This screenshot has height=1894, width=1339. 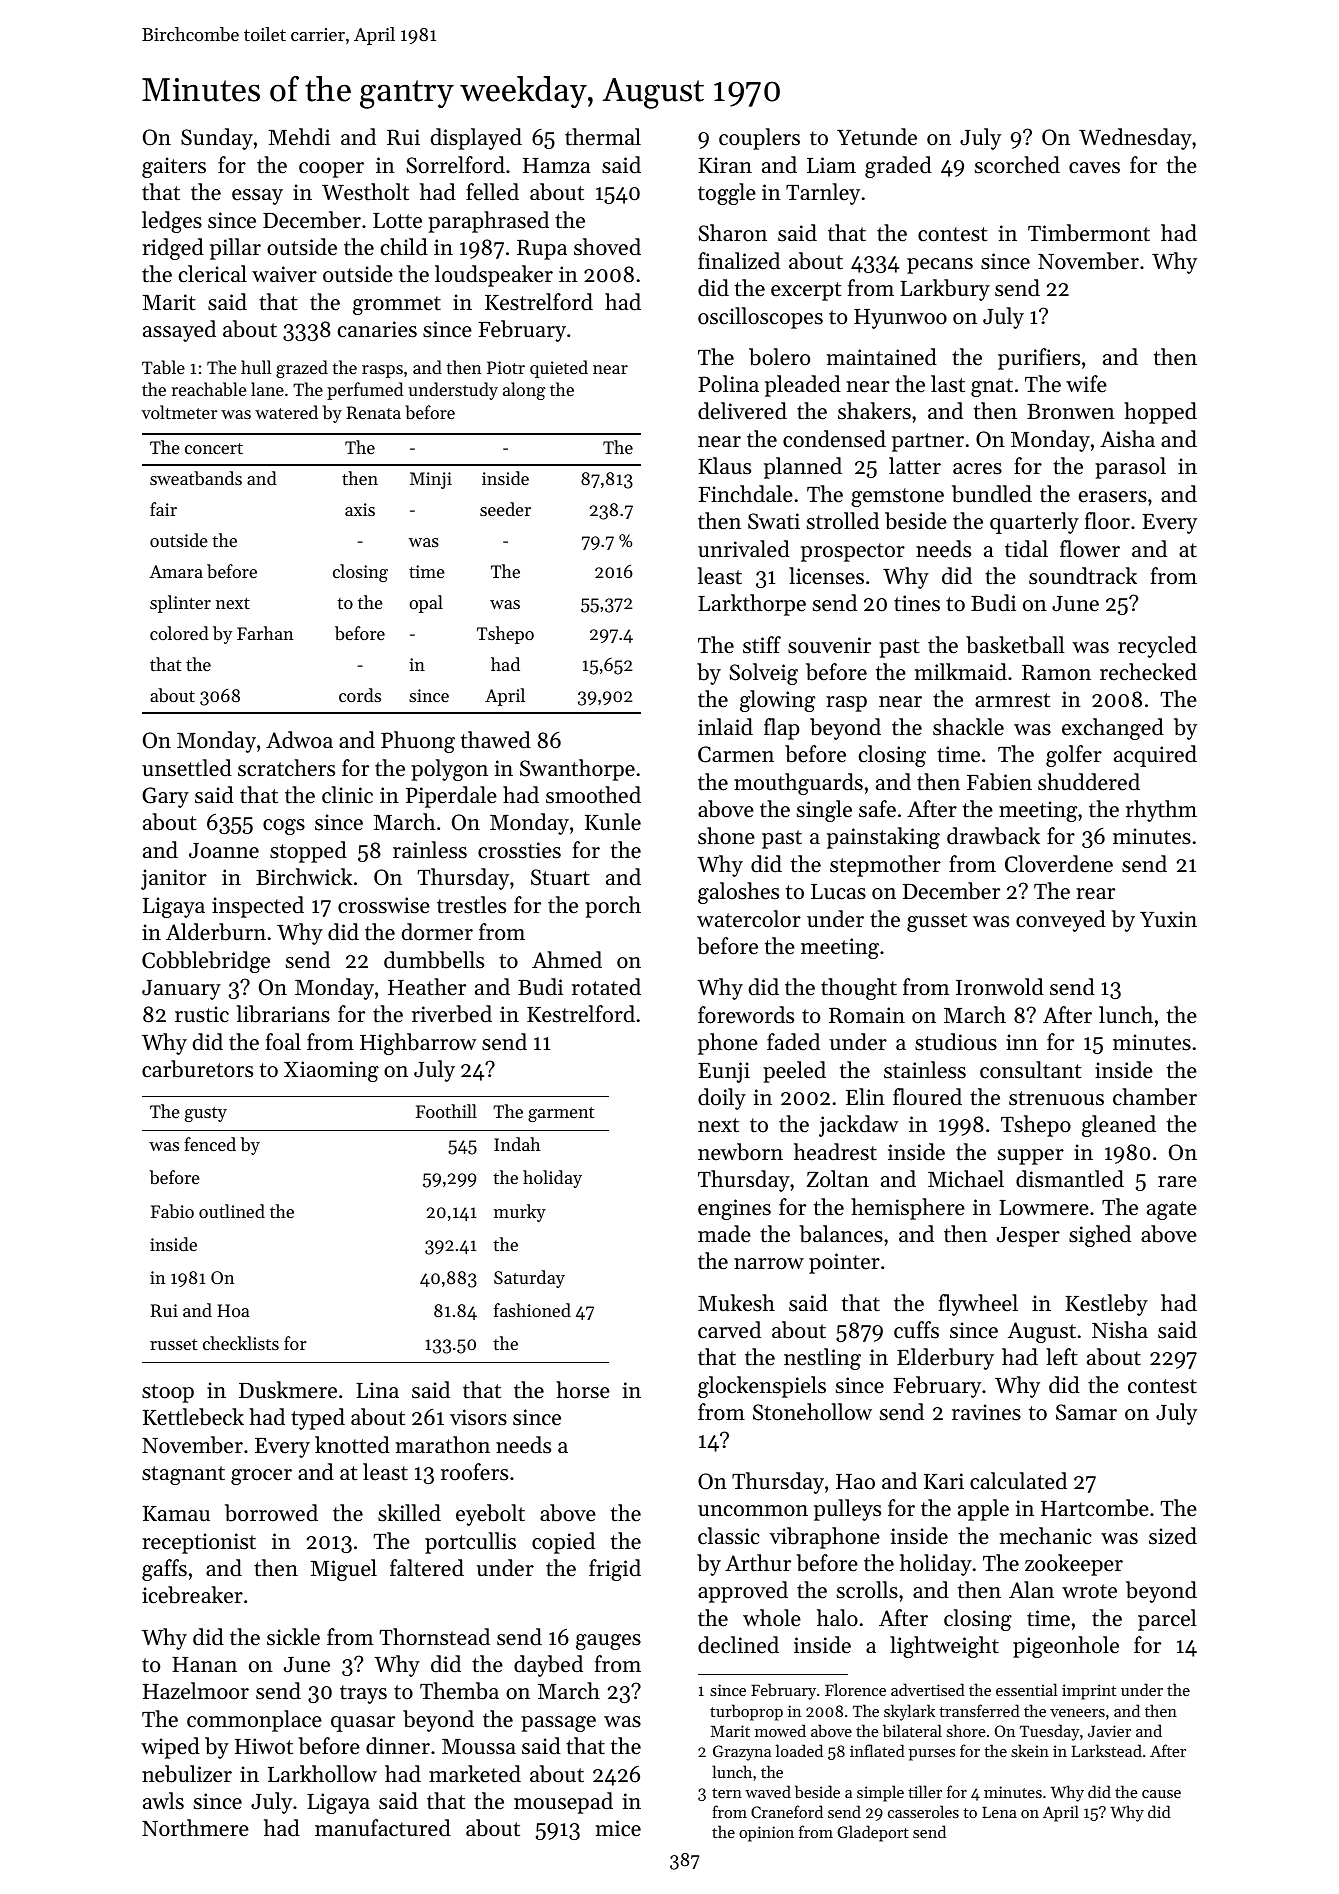 What do you see at coordinates (1135, 139) in the screenshot?
I see `Wednesday` at bounding box center [1135, 139].
